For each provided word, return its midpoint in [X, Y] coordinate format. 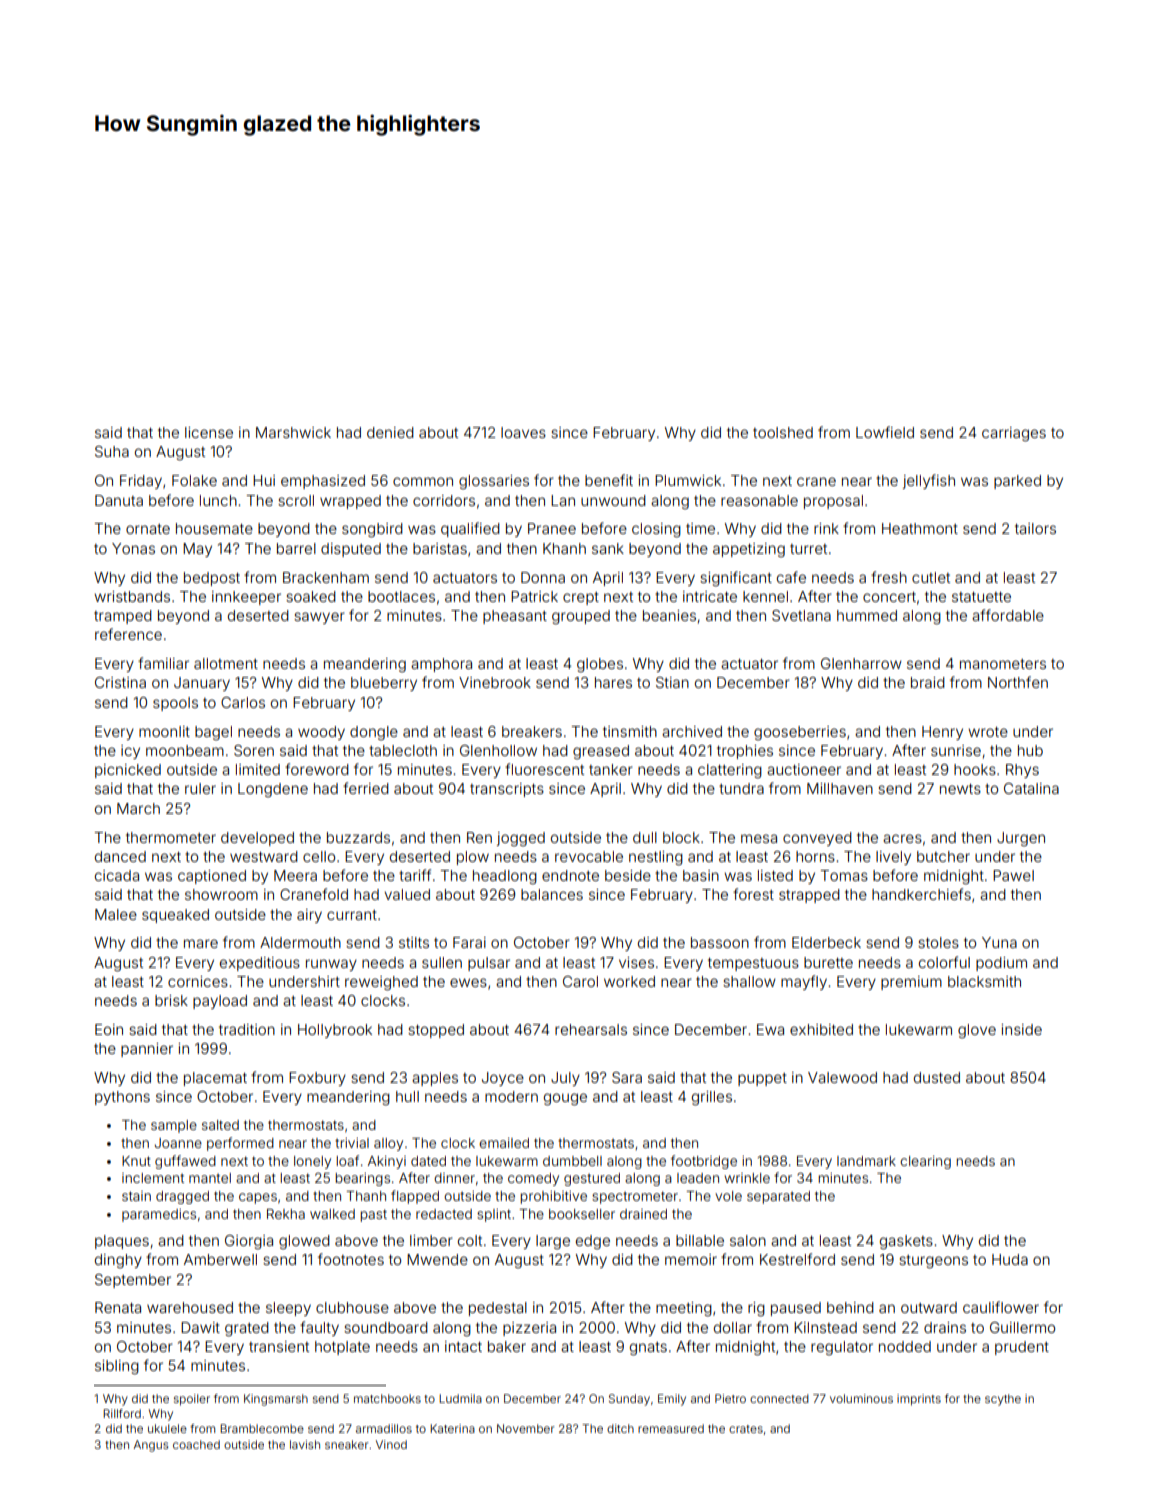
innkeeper [246, 598]
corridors [444, 500]
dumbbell [572, 1161]
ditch [620, 1428]
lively [893, 858]
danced [120, 856]
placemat [215, 1079]
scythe [1003, 1400]
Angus [151, 1446]
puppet [762, 1079]
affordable [1008, 615]
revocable [589, 856]
